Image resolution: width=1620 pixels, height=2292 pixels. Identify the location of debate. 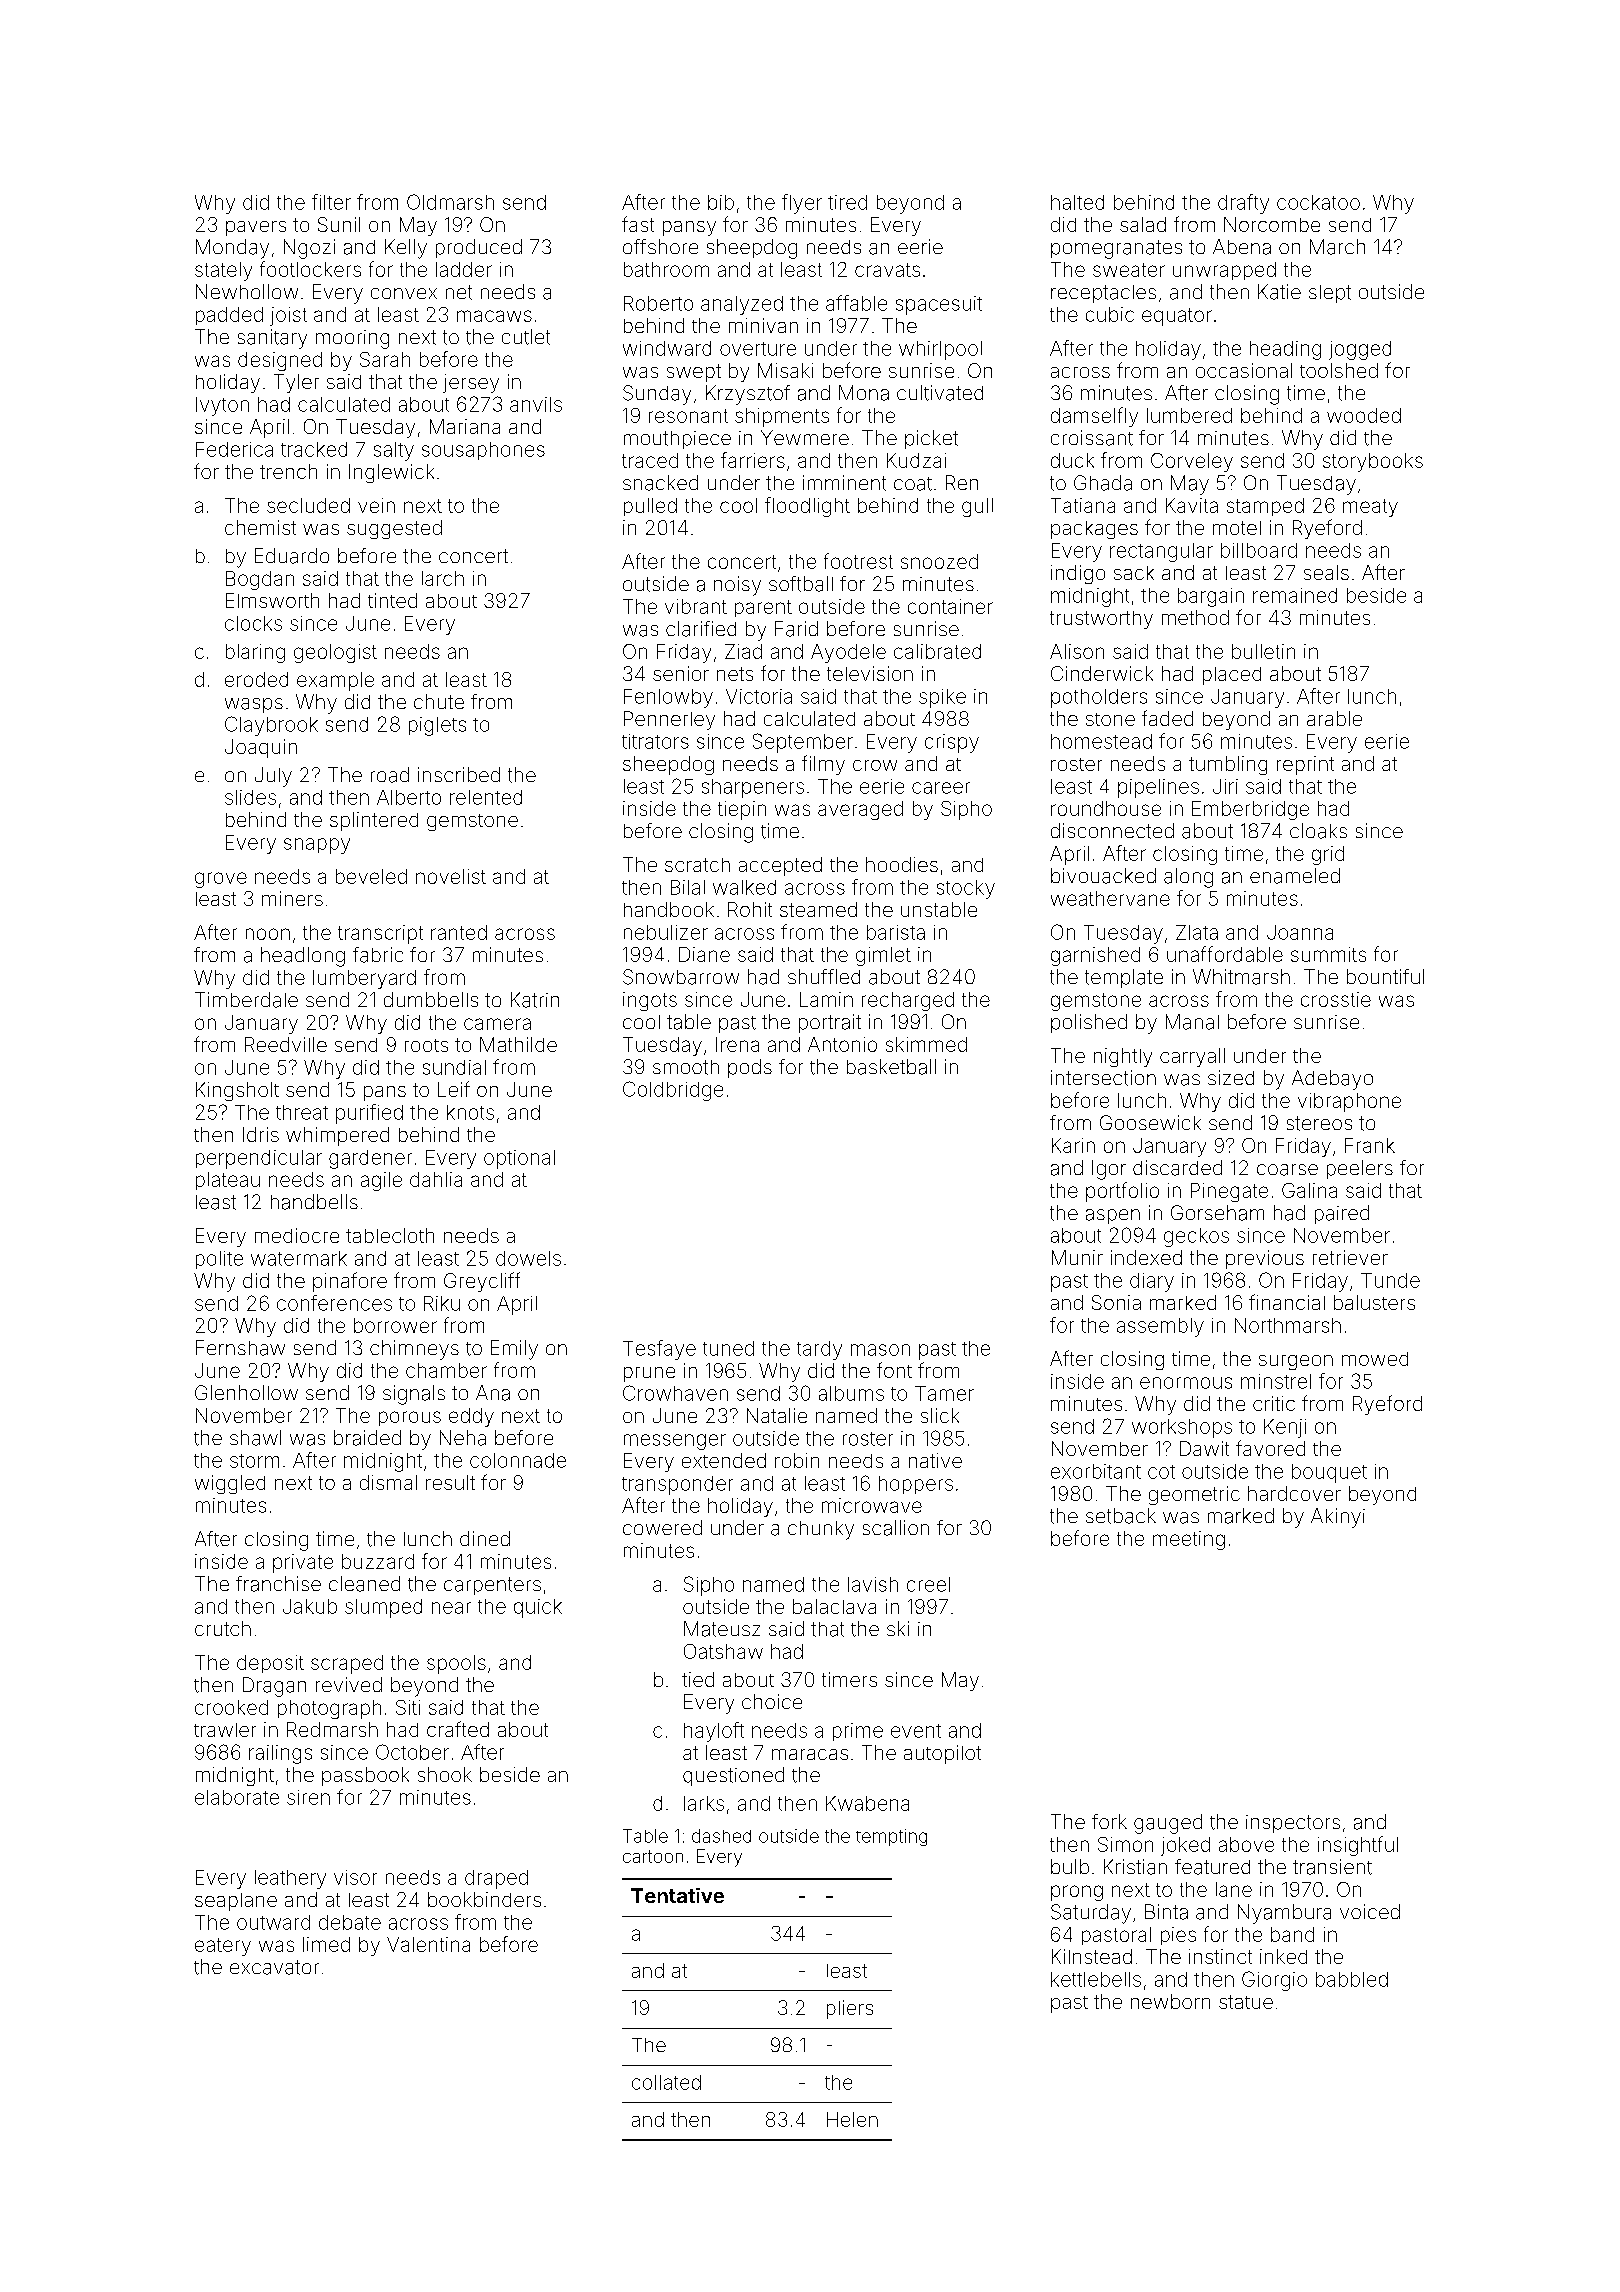
(350, 1922).
